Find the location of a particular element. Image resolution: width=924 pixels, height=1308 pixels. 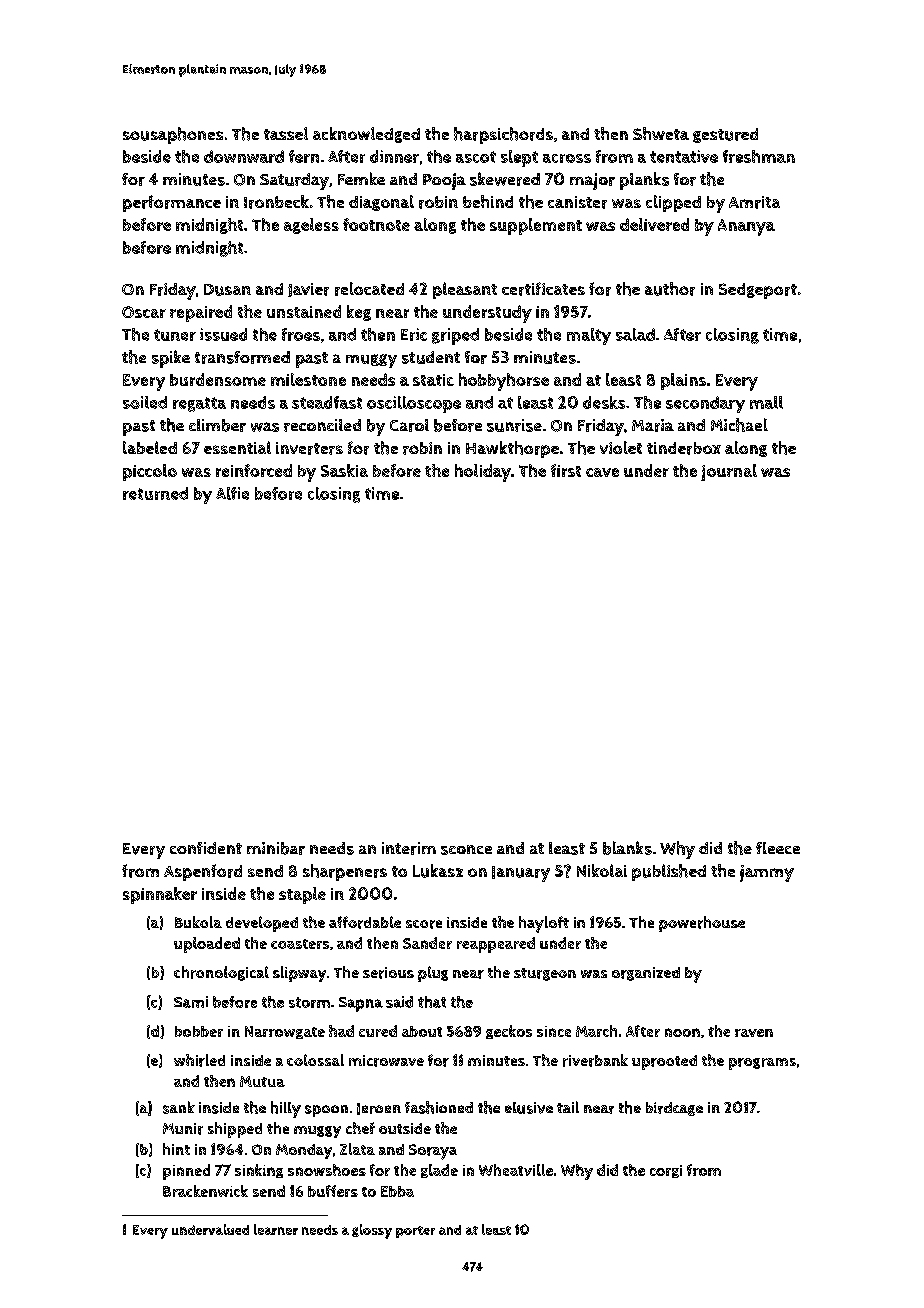

Oscar is located at coordinates (144, 312).
